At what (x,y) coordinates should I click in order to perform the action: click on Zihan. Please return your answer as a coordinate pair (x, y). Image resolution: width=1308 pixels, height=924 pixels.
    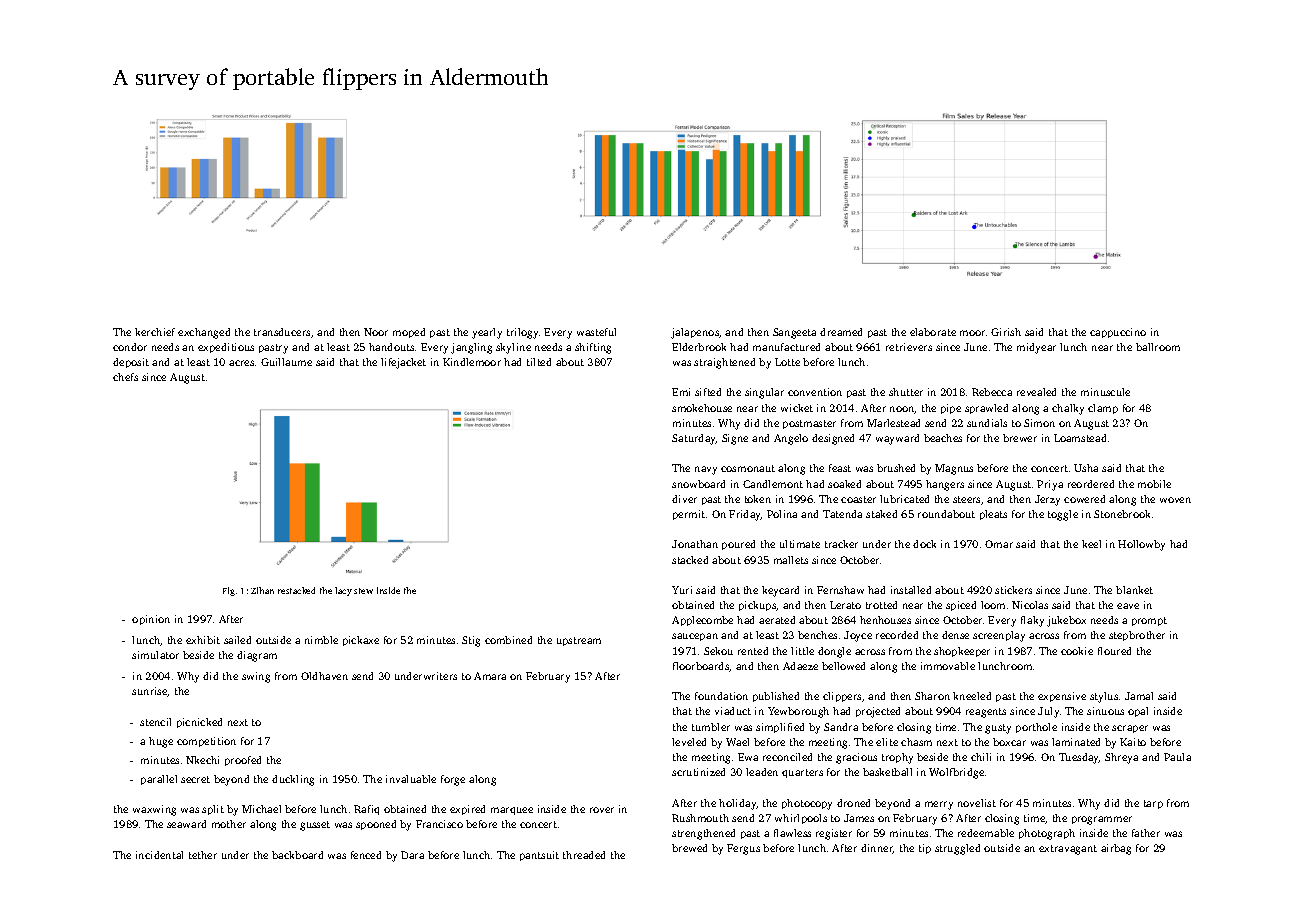
    Looking at the image, I should click on (262, 590).
